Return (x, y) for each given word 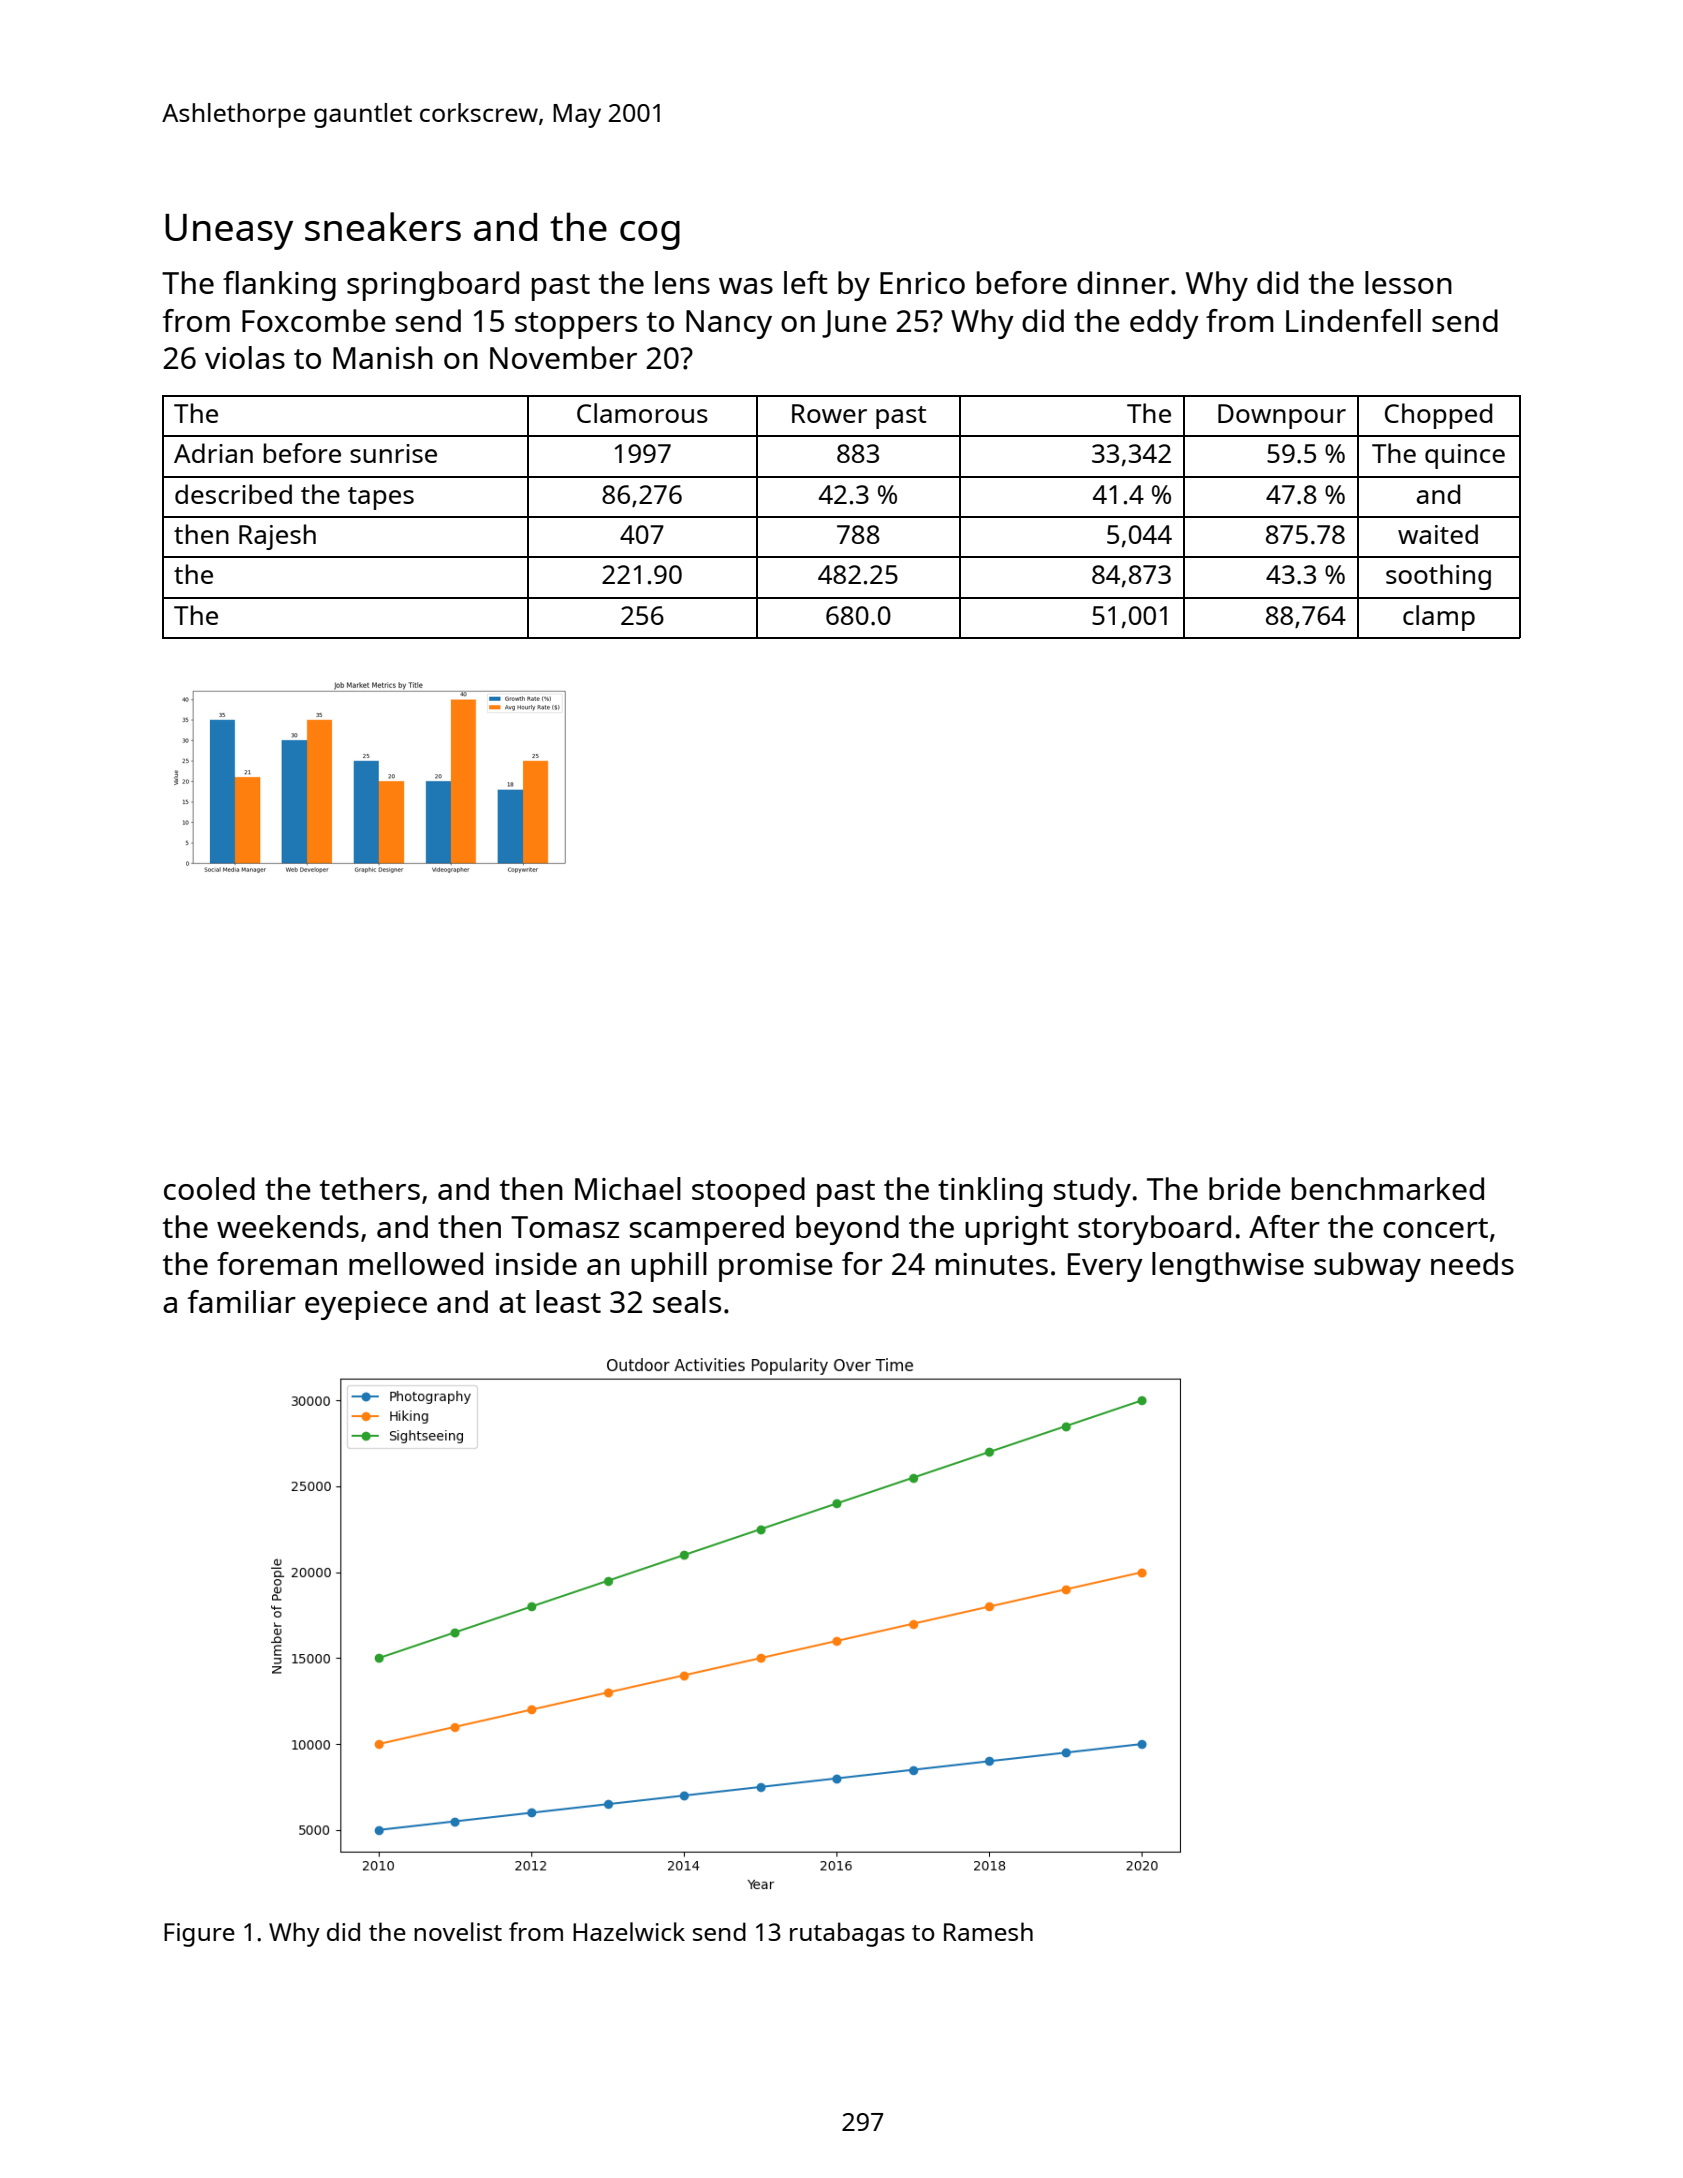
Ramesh (988, 1931)
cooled (209, 1188)
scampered (707, 1230)
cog (650, 235)
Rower (829, 413)
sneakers (383, 226)
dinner (1123, 282)
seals (687, 1301)
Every (1105, 1267)
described (233, 494)
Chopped (1438, 416)
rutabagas (847, 1934)
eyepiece (366, 1305)
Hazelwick (629, 1931)
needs (1472, 1263)
